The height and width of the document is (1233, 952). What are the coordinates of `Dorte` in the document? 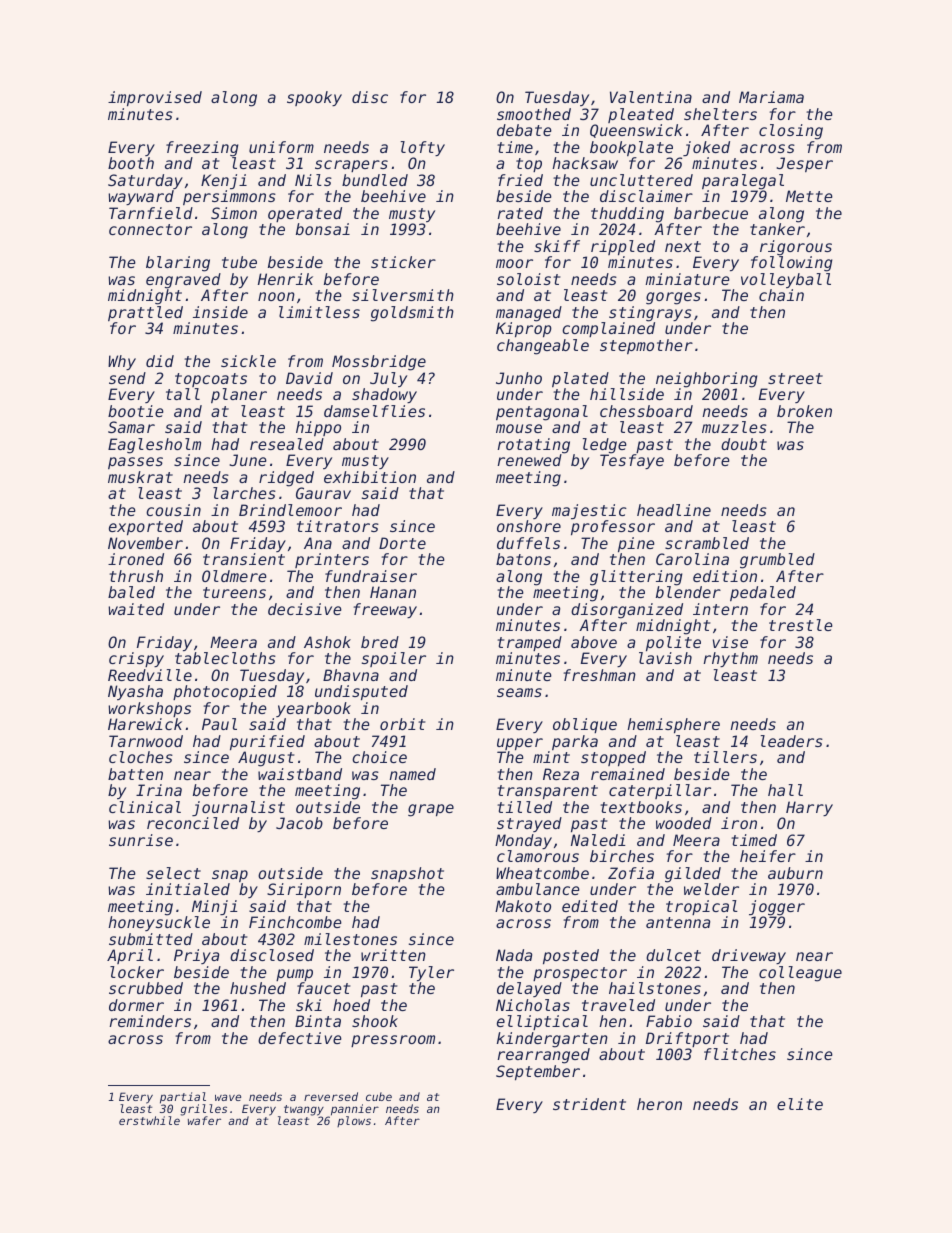 It's located at (402, 543).
